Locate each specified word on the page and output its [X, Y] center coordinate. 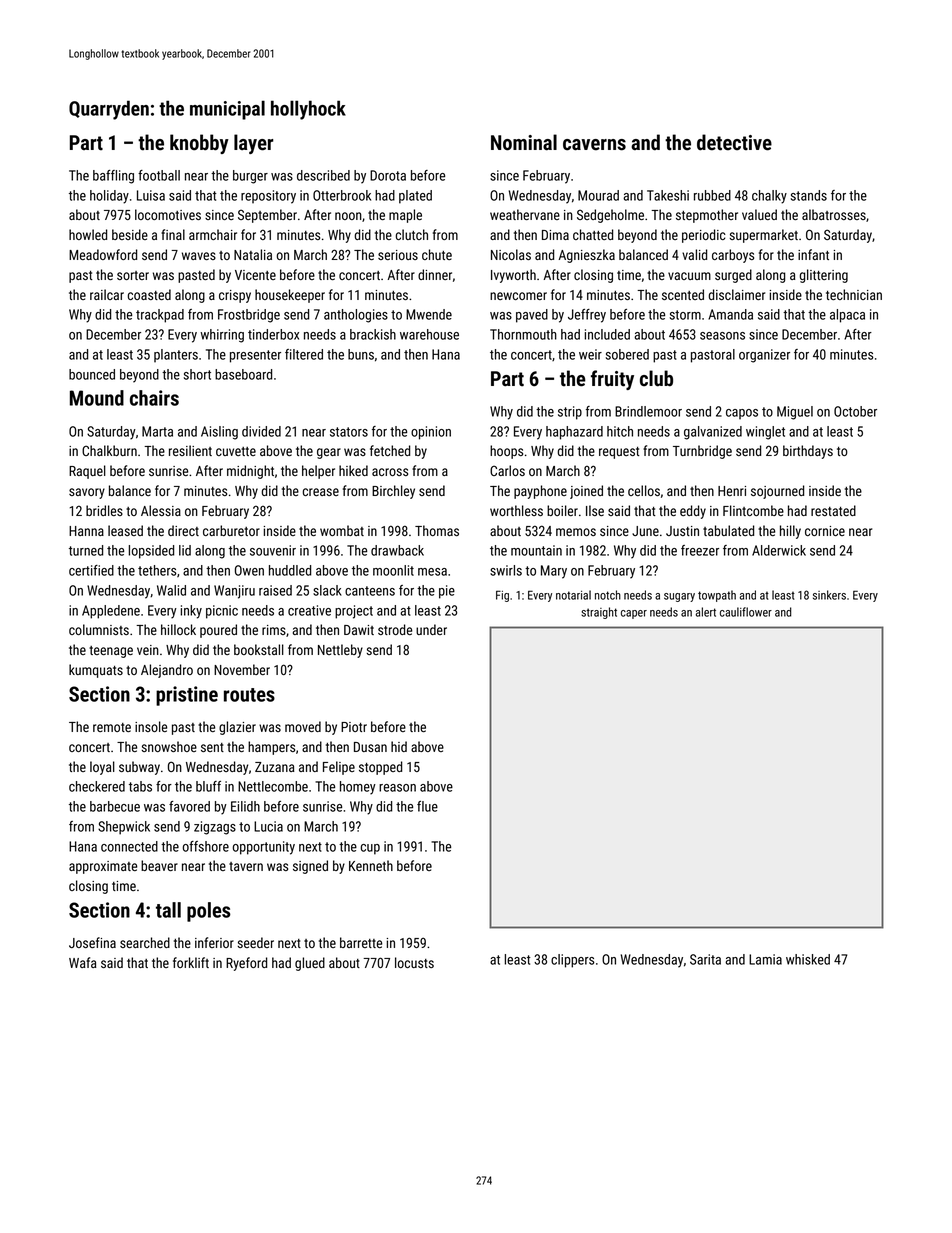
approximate [103, 867]
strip [570, 413]
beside [130, 234]
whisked [808, 959]
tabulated [728, 530]
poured [218, 631]
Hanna [86, 531]
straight [599, 613]
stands [809, 195]
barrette [361, 942]
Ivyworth [513, 276]
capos [742, 414]
